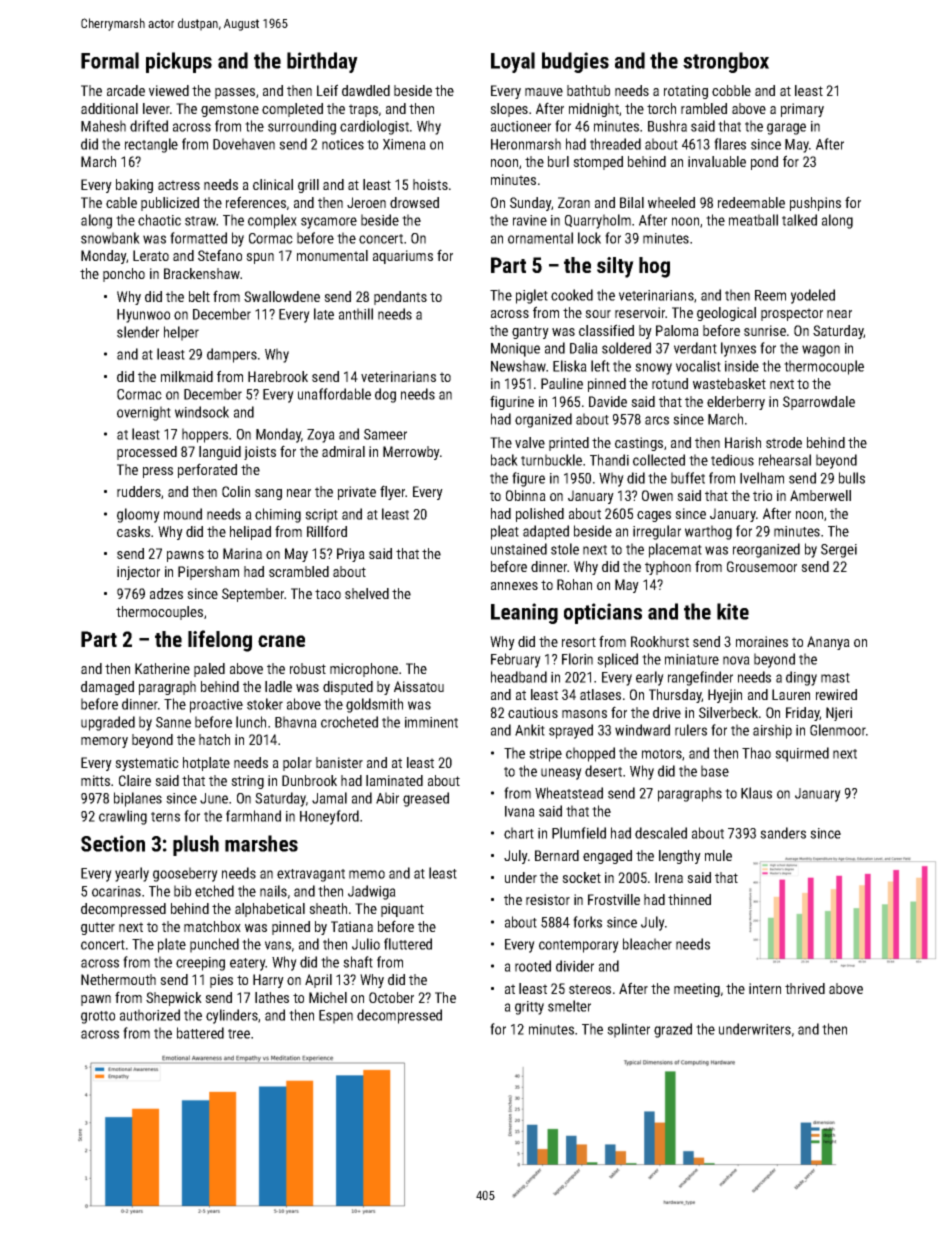 The height and width of the image is (1233, 952). What do you see at coordinates (239, 1034) in the image?
I see `tree` at bounding box center [239, 1034].
